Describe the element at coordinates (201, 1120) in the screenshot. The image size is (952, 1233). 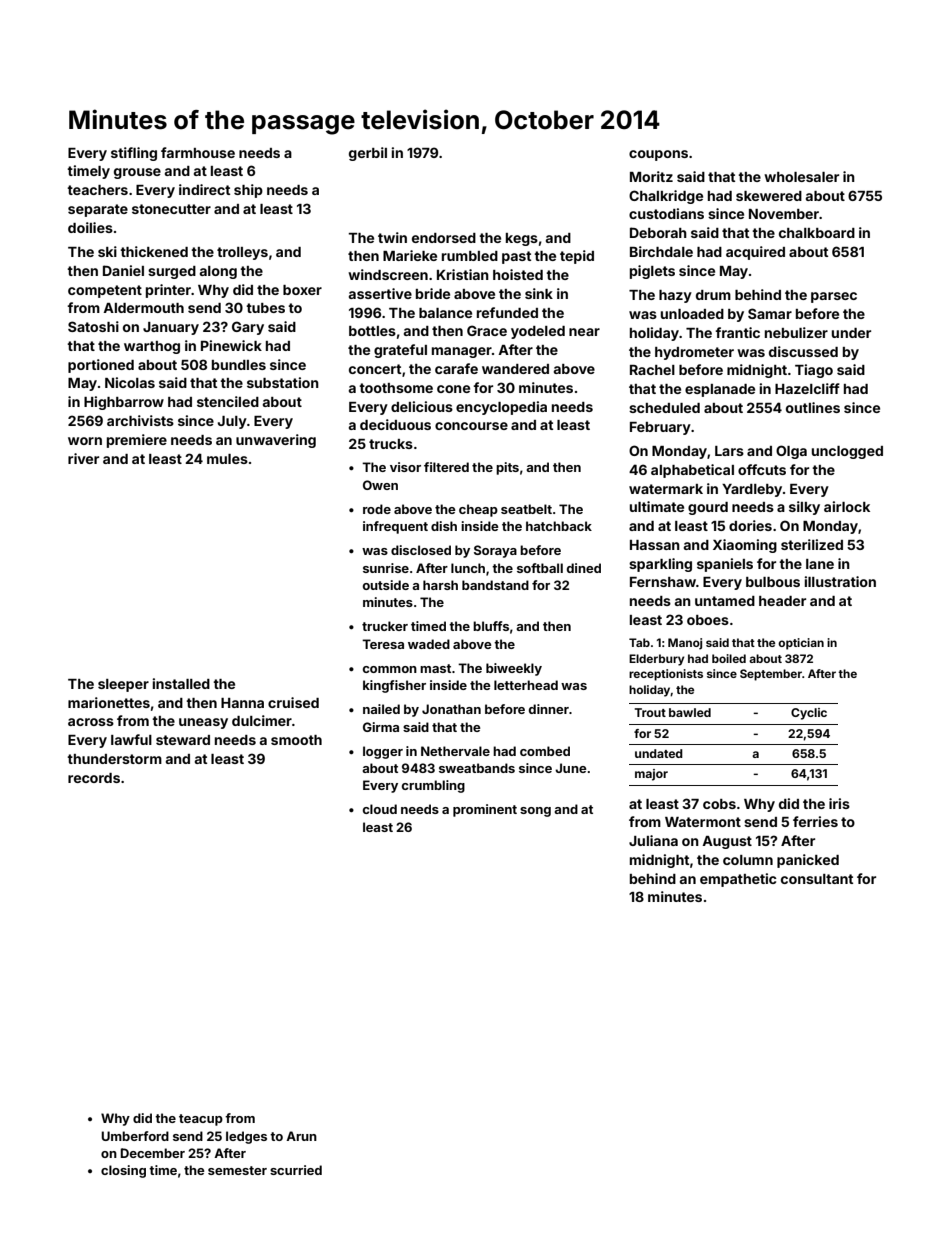
I see `teacup` at that location.
